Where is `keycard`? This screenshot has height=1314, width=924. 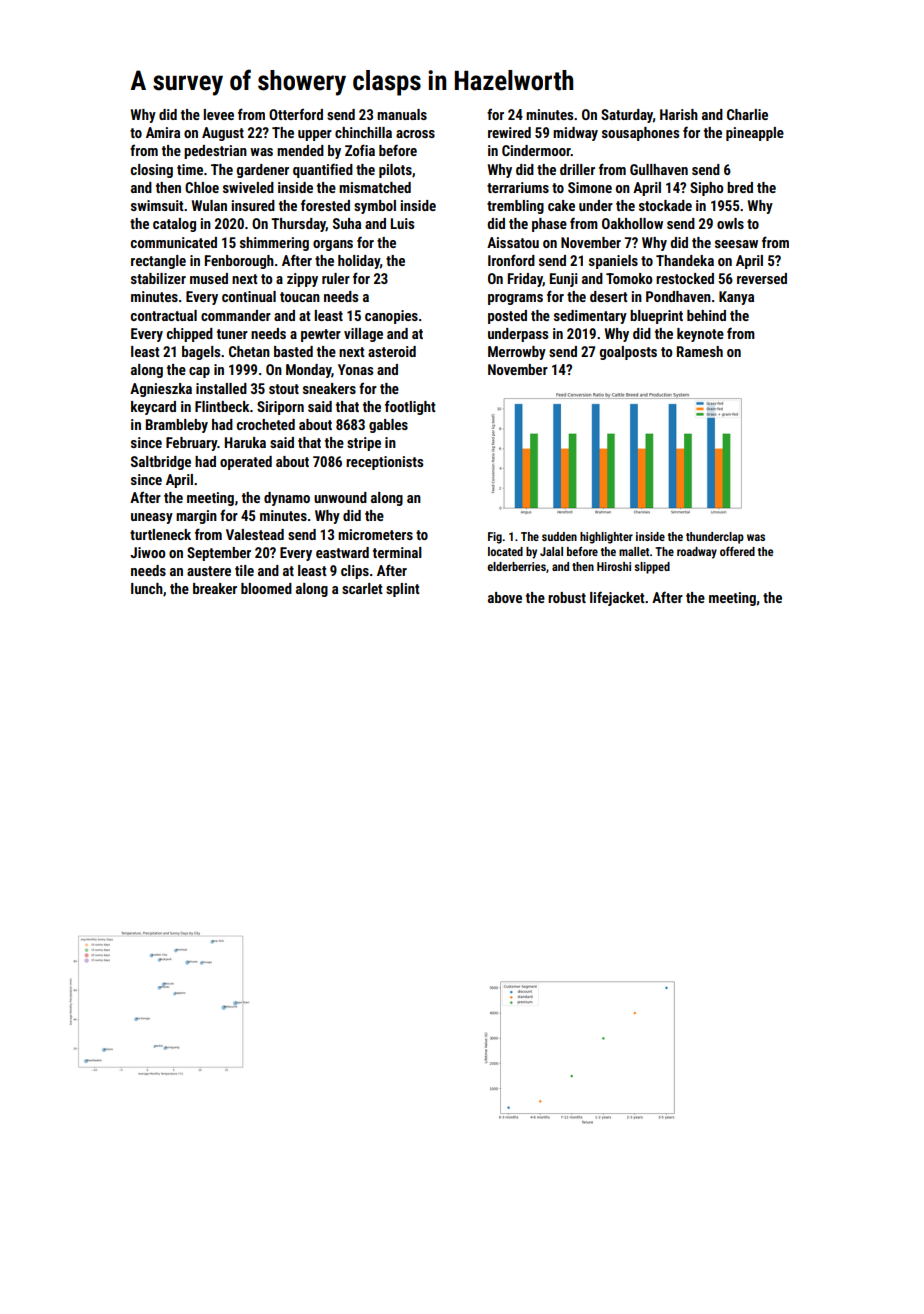
keycard is located at coordinates (153, 408).
